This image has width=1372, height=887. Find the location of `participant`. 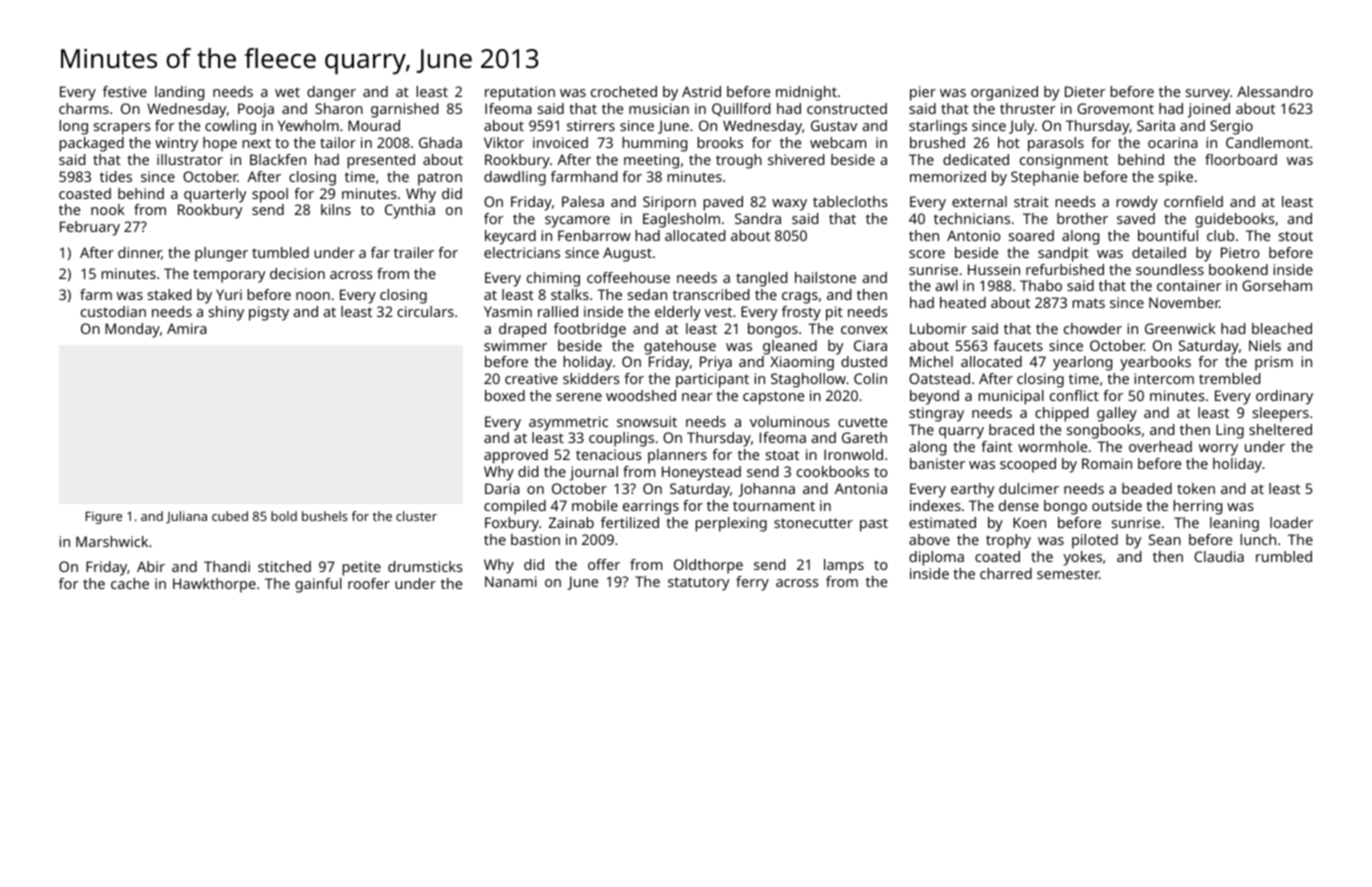

participant is located at coordinates (712, 380).
